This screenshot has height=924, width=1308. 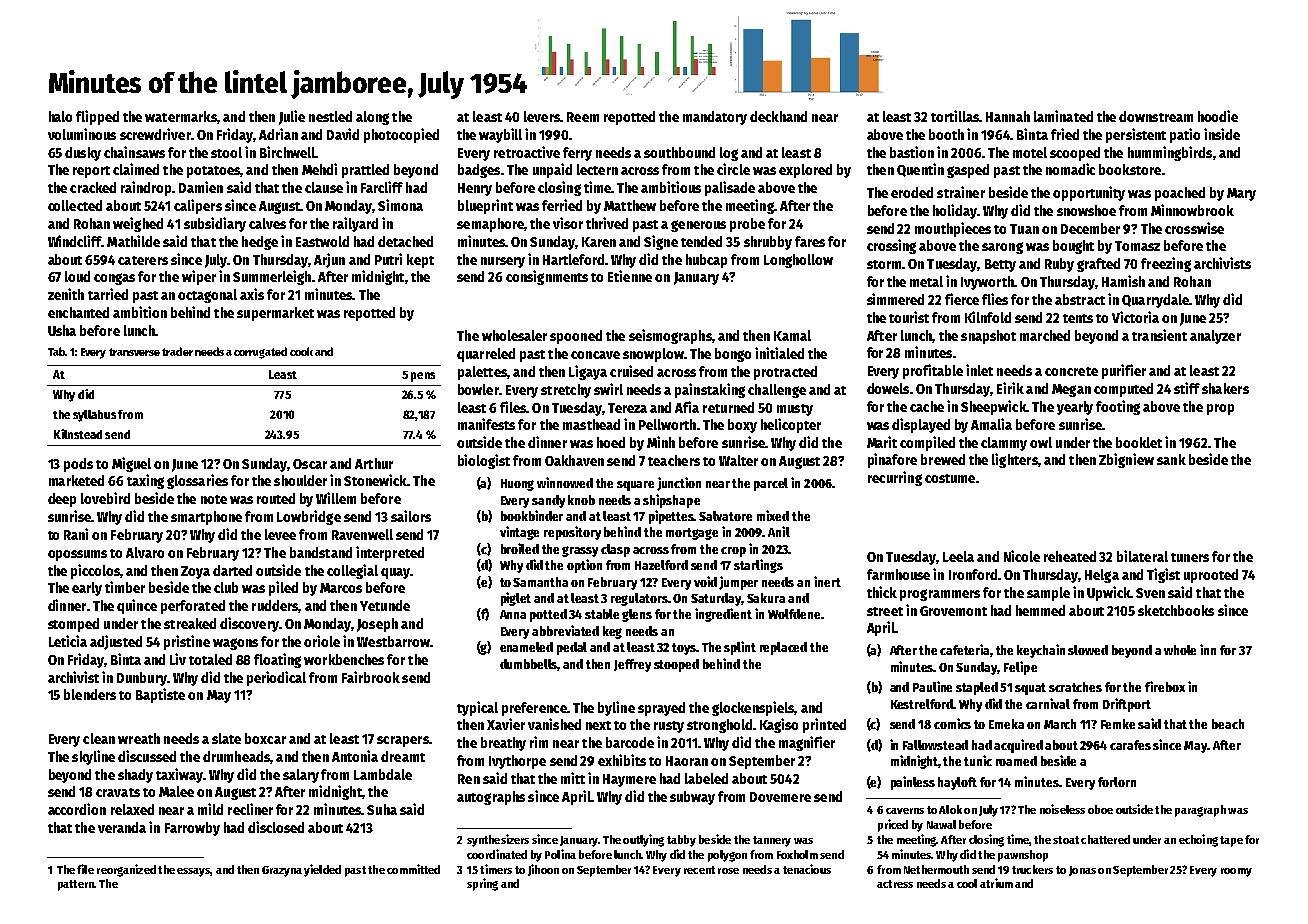 What do you see at coordinates (77, 809) in the screenshot?
I see `accordion` at bounding box center [77, 809].
